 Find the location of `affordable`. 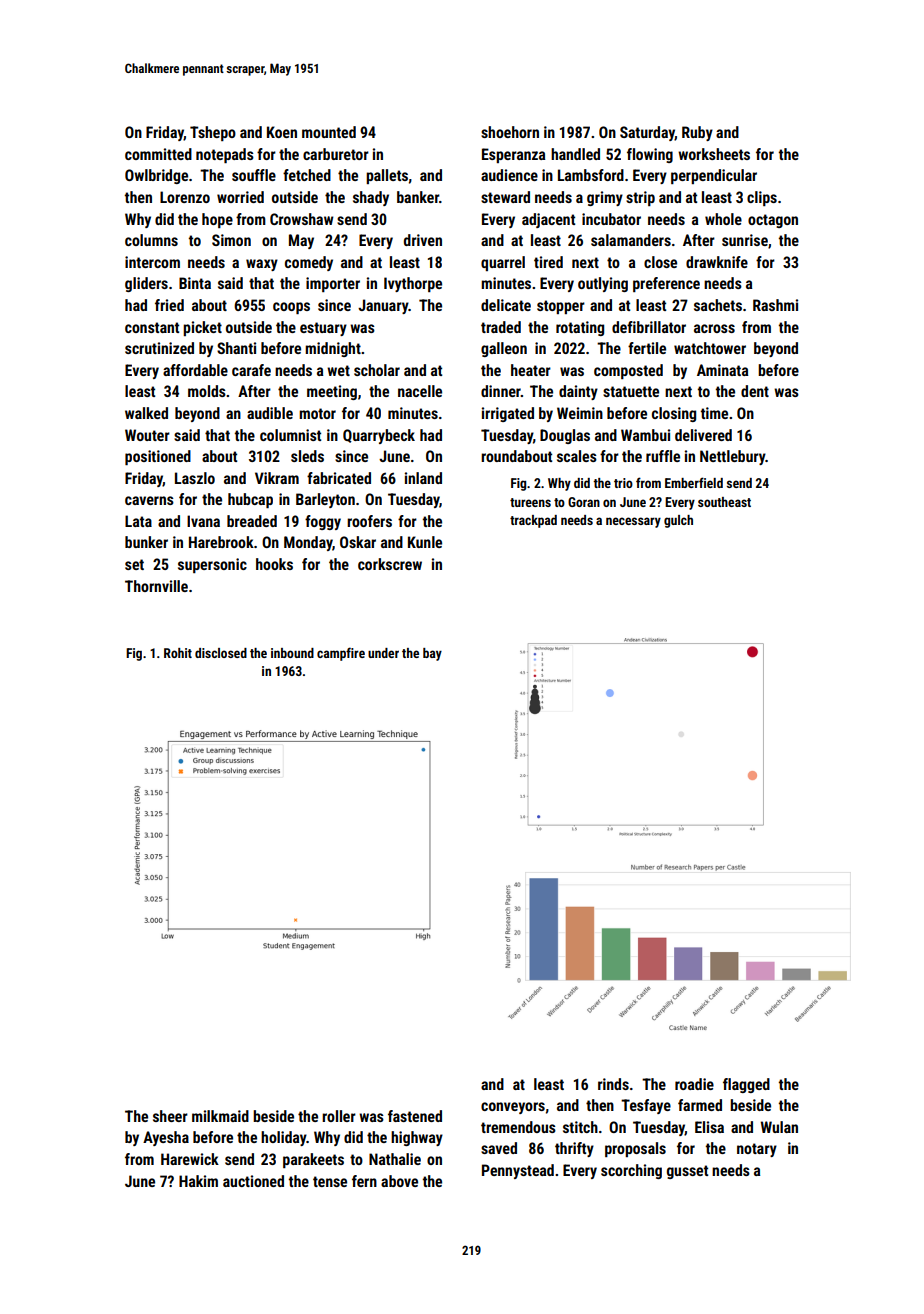

affordable is located at coordinates (195, 370).
